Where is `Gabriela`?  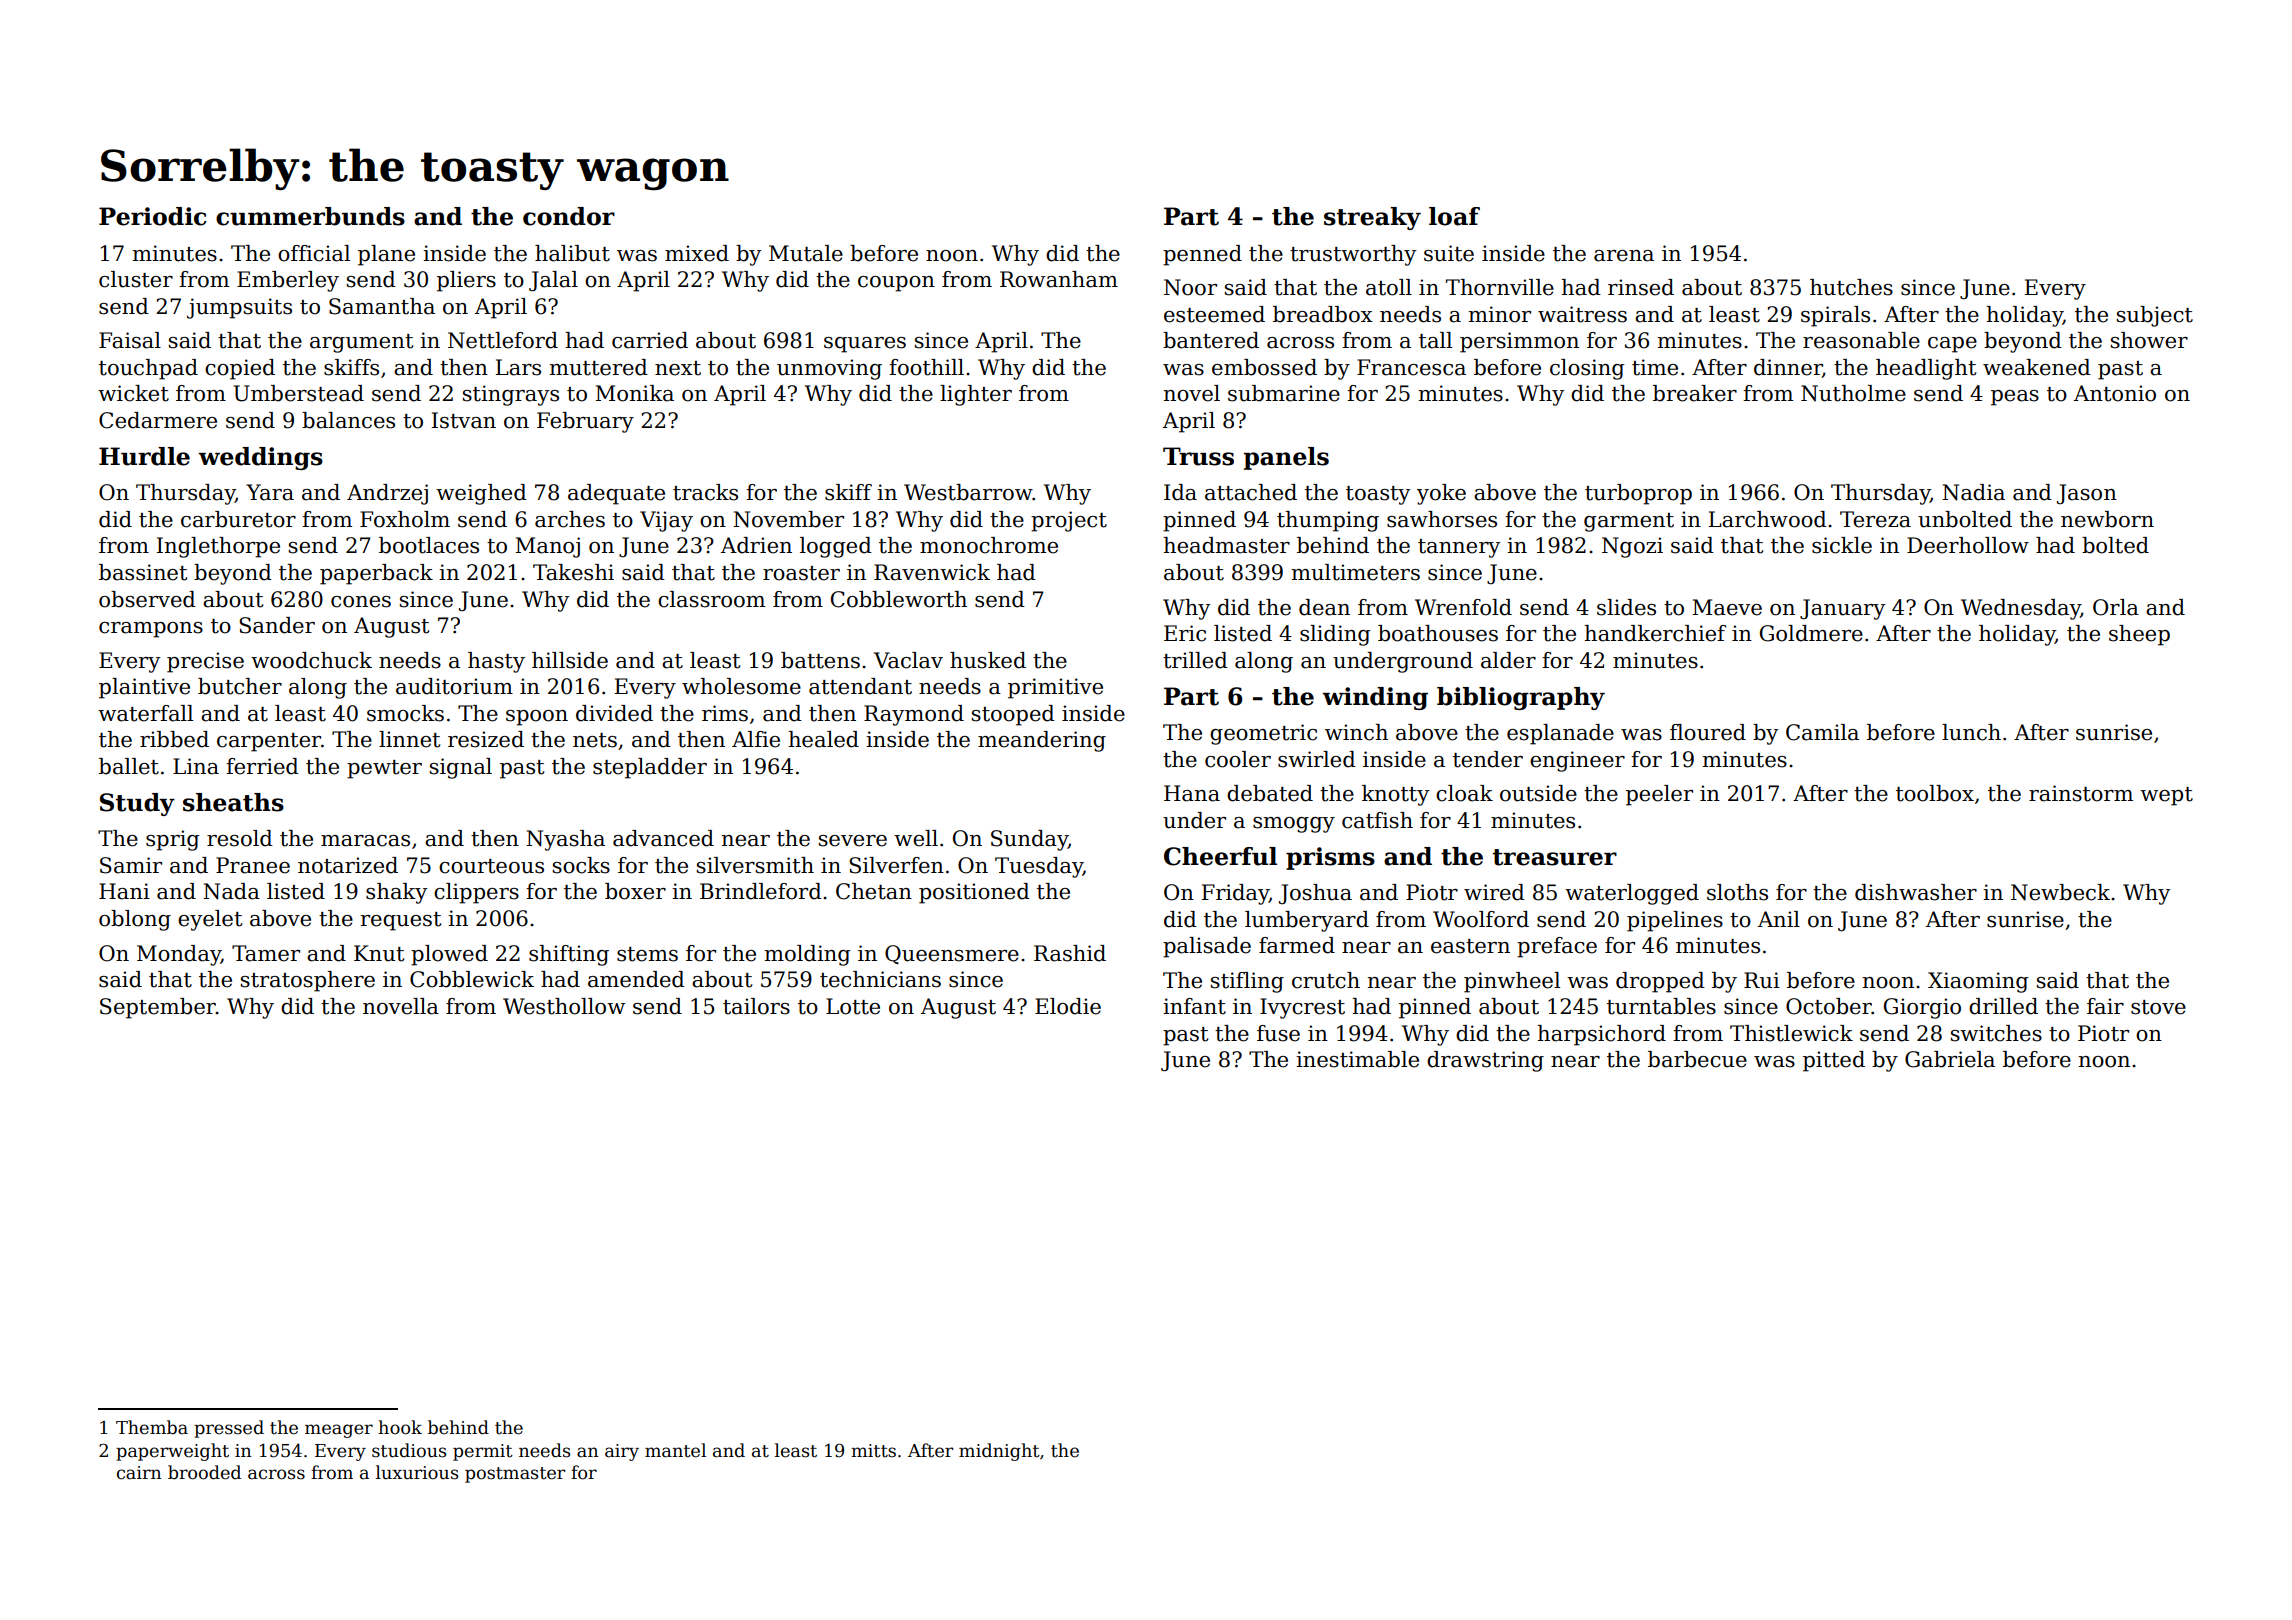
Gabriela is located at coordinates (1950, 1059).
